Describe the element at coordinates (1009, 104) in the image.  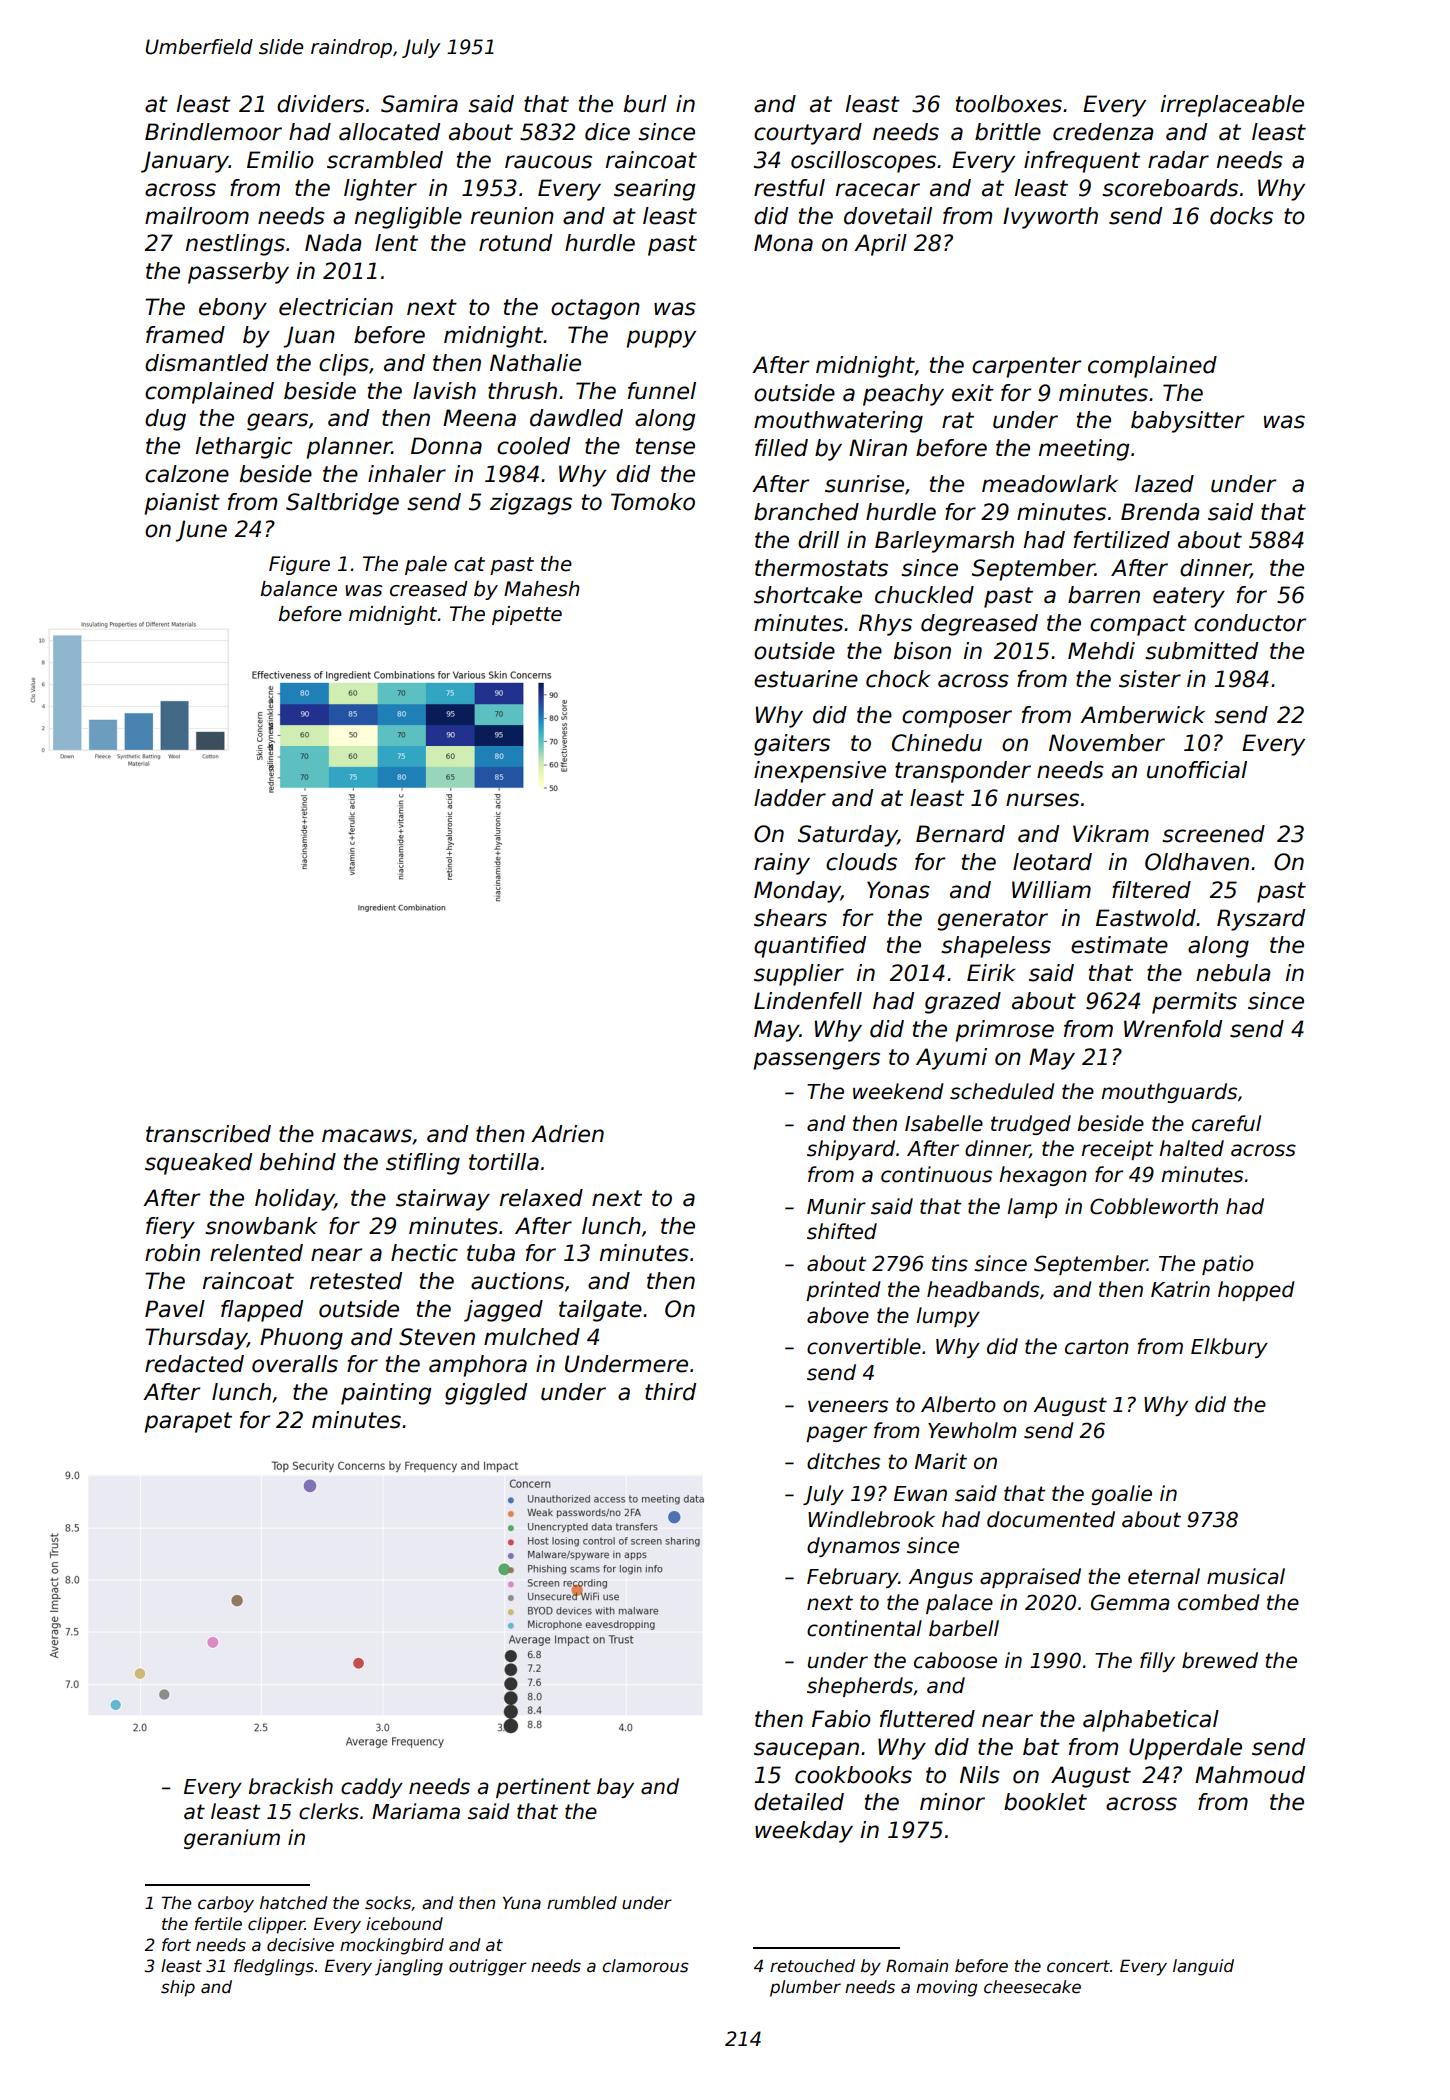
I see `toolboxes` at that location.
